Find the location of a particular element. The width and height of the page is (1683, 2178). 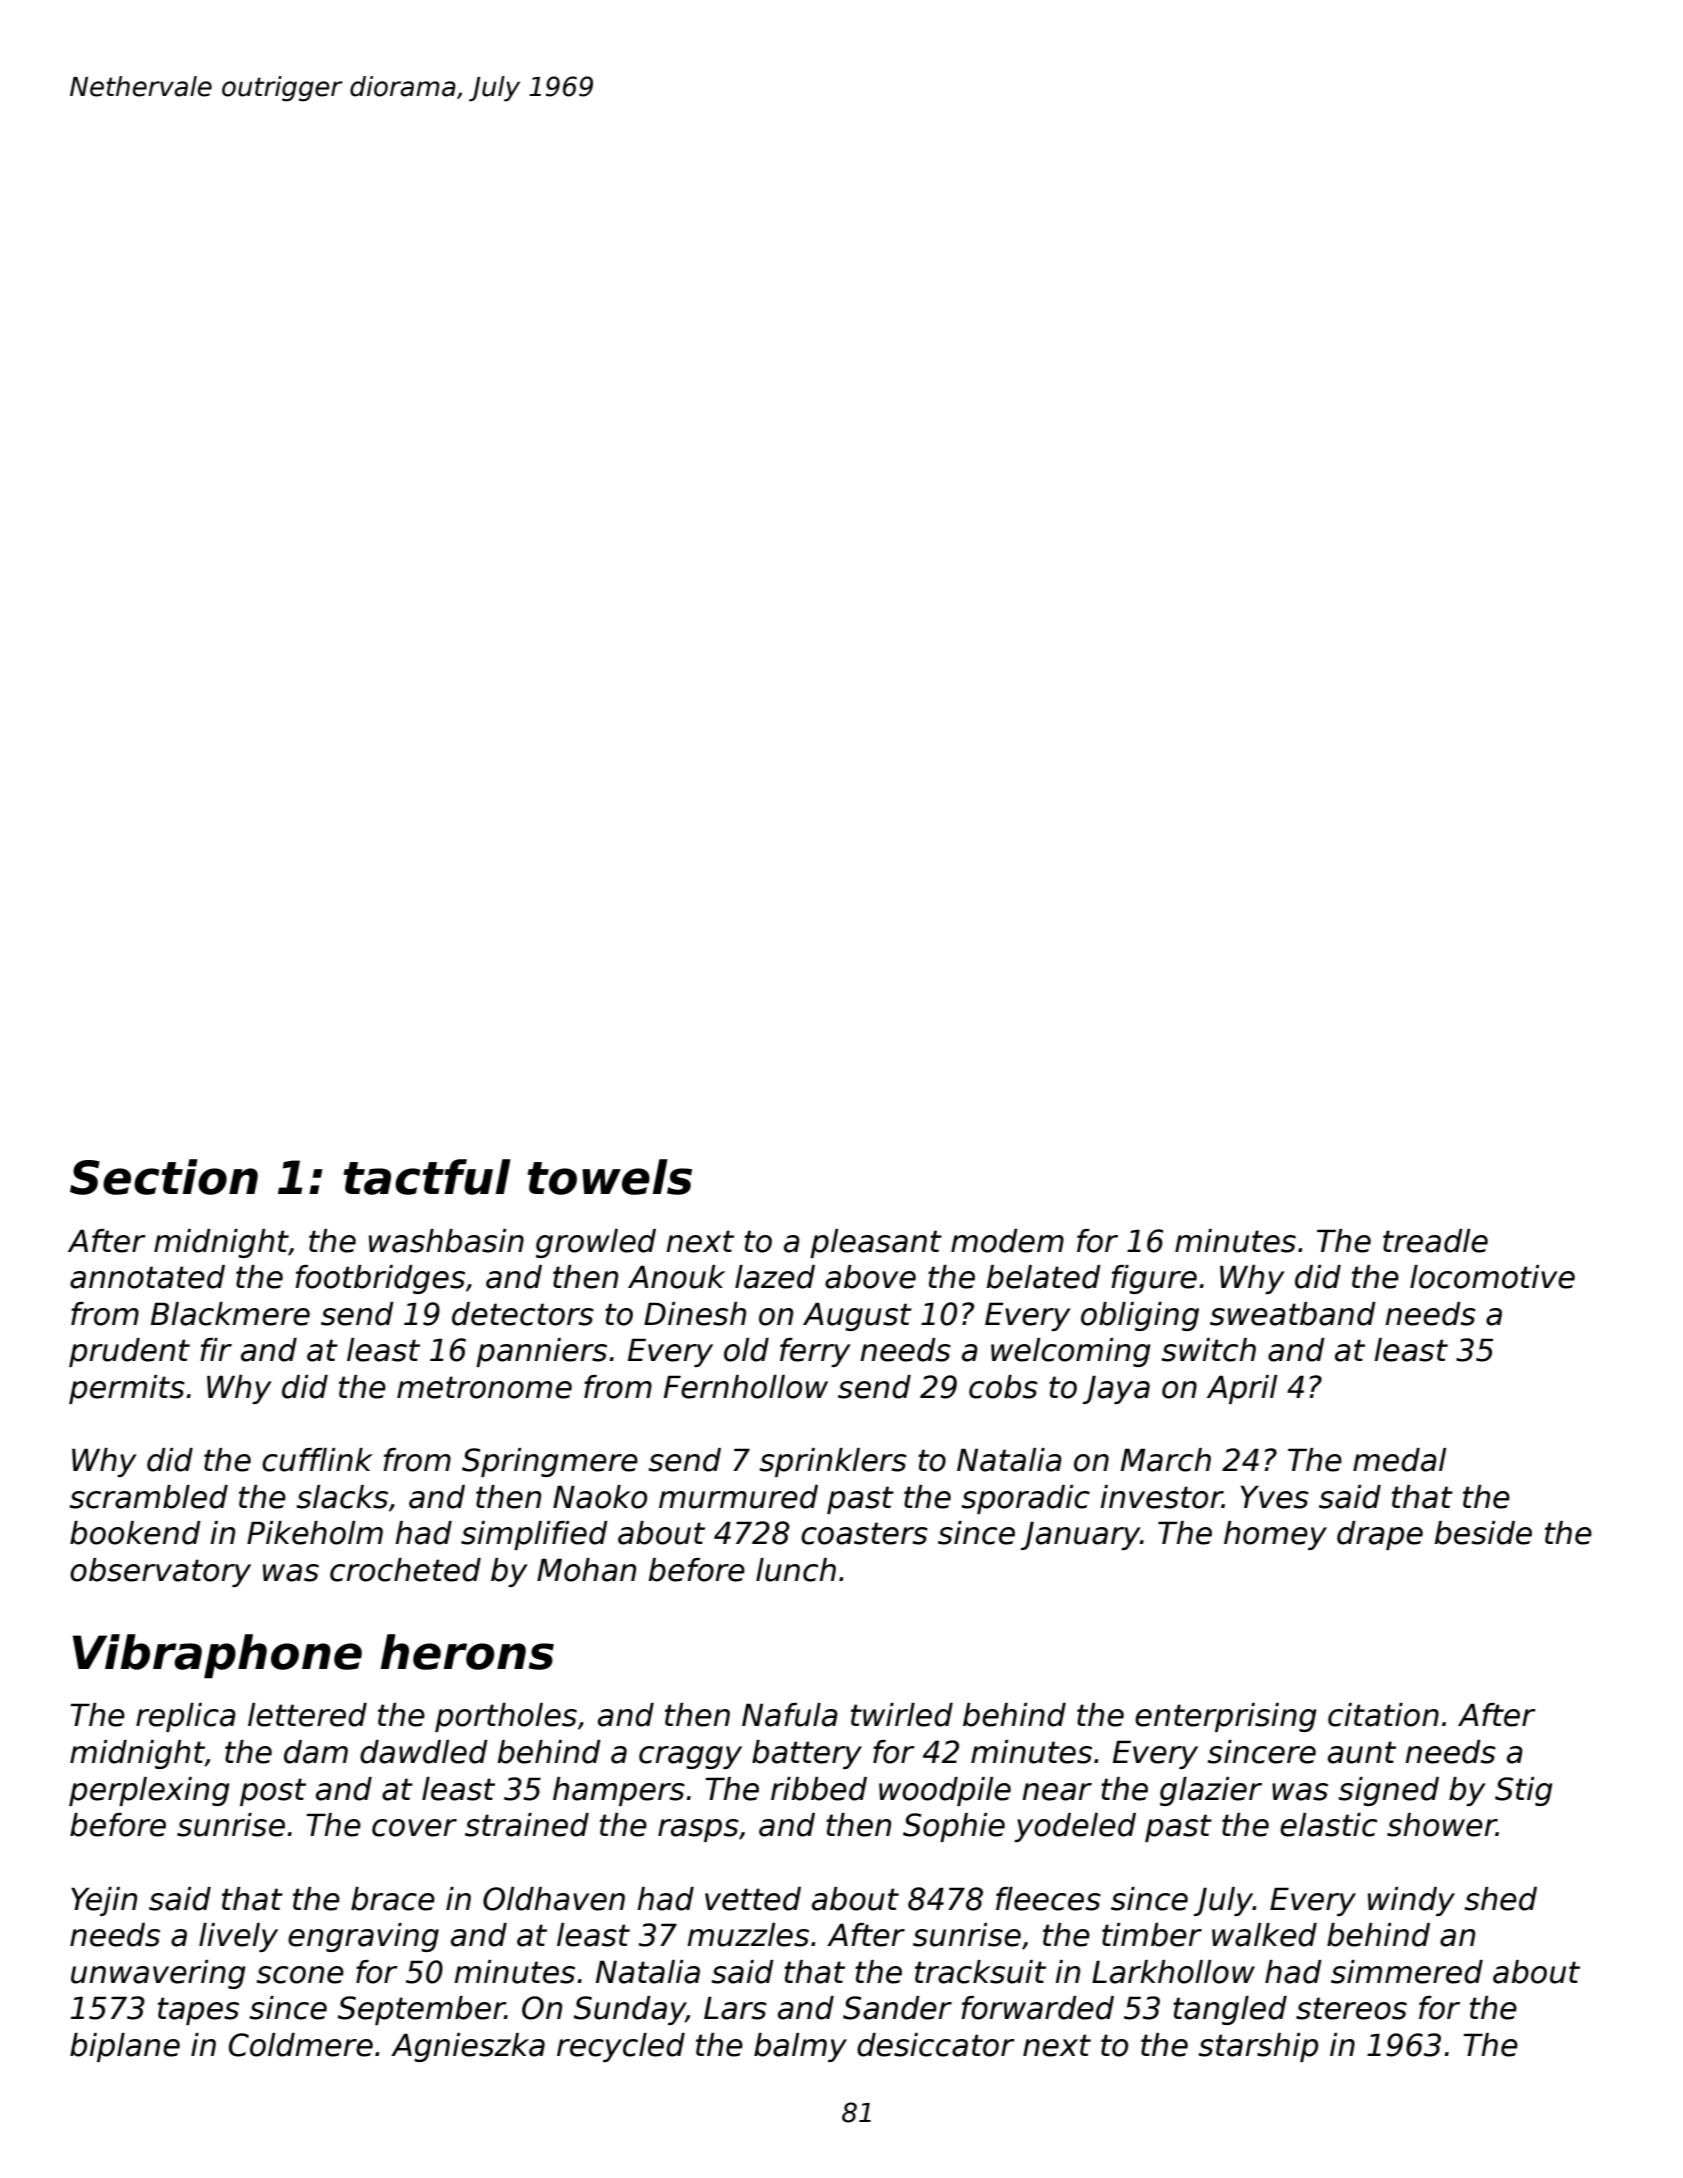

tangled is located at coordinates (1230, 2010).
